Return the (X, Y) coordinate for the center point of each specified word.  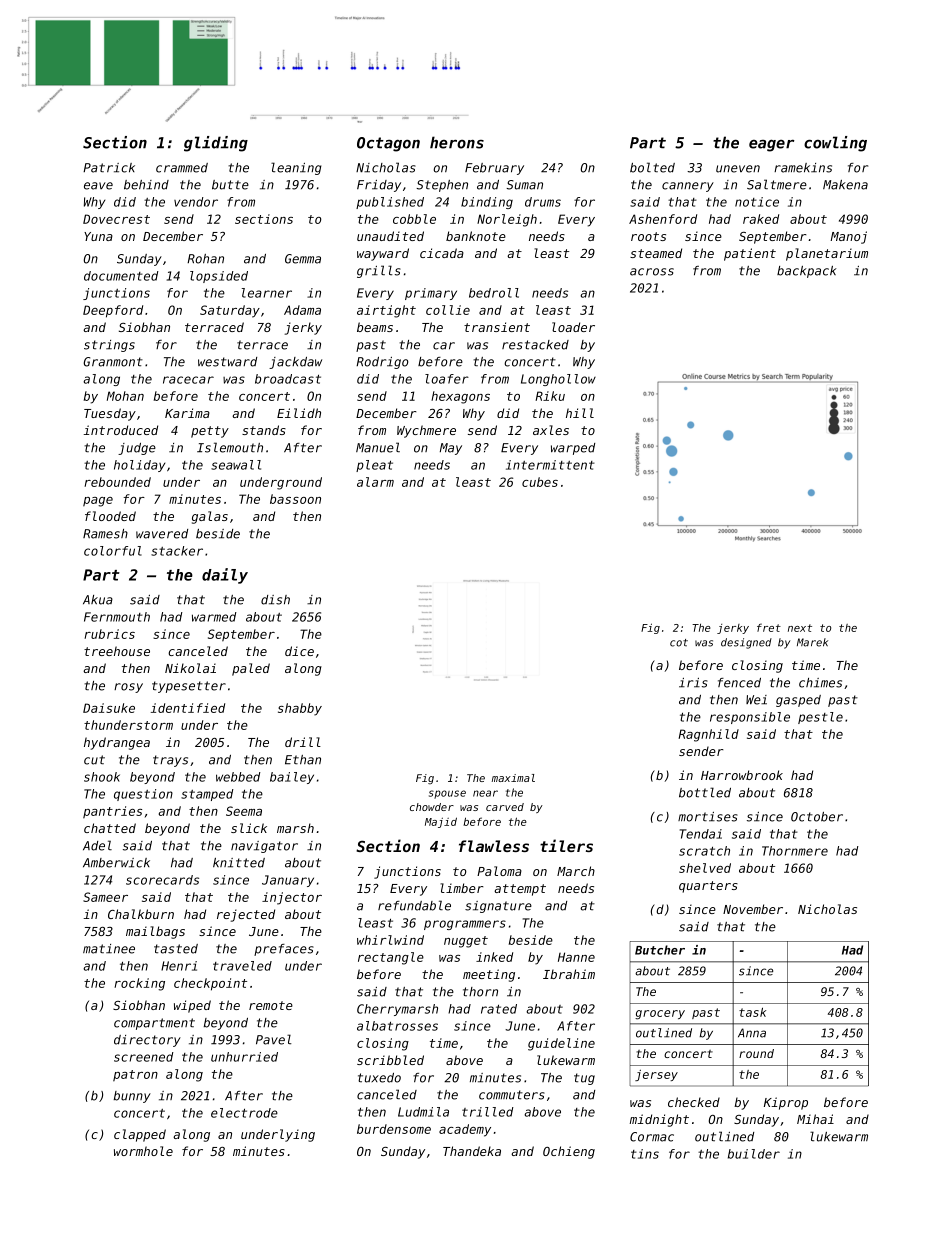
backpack (807, 272)
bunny (132, 1097)
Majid (441, 822)
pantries (112, 812)
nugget (466, 942)
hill (580, 413)
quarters (708, 887)
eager (772, 145)
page (98, 502)
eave (98, 186)
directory (147, 1041)
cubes (540, 482)
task (752, 1012)
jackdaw (295, 363)
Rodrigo (382, 363)
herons (457, 142)
